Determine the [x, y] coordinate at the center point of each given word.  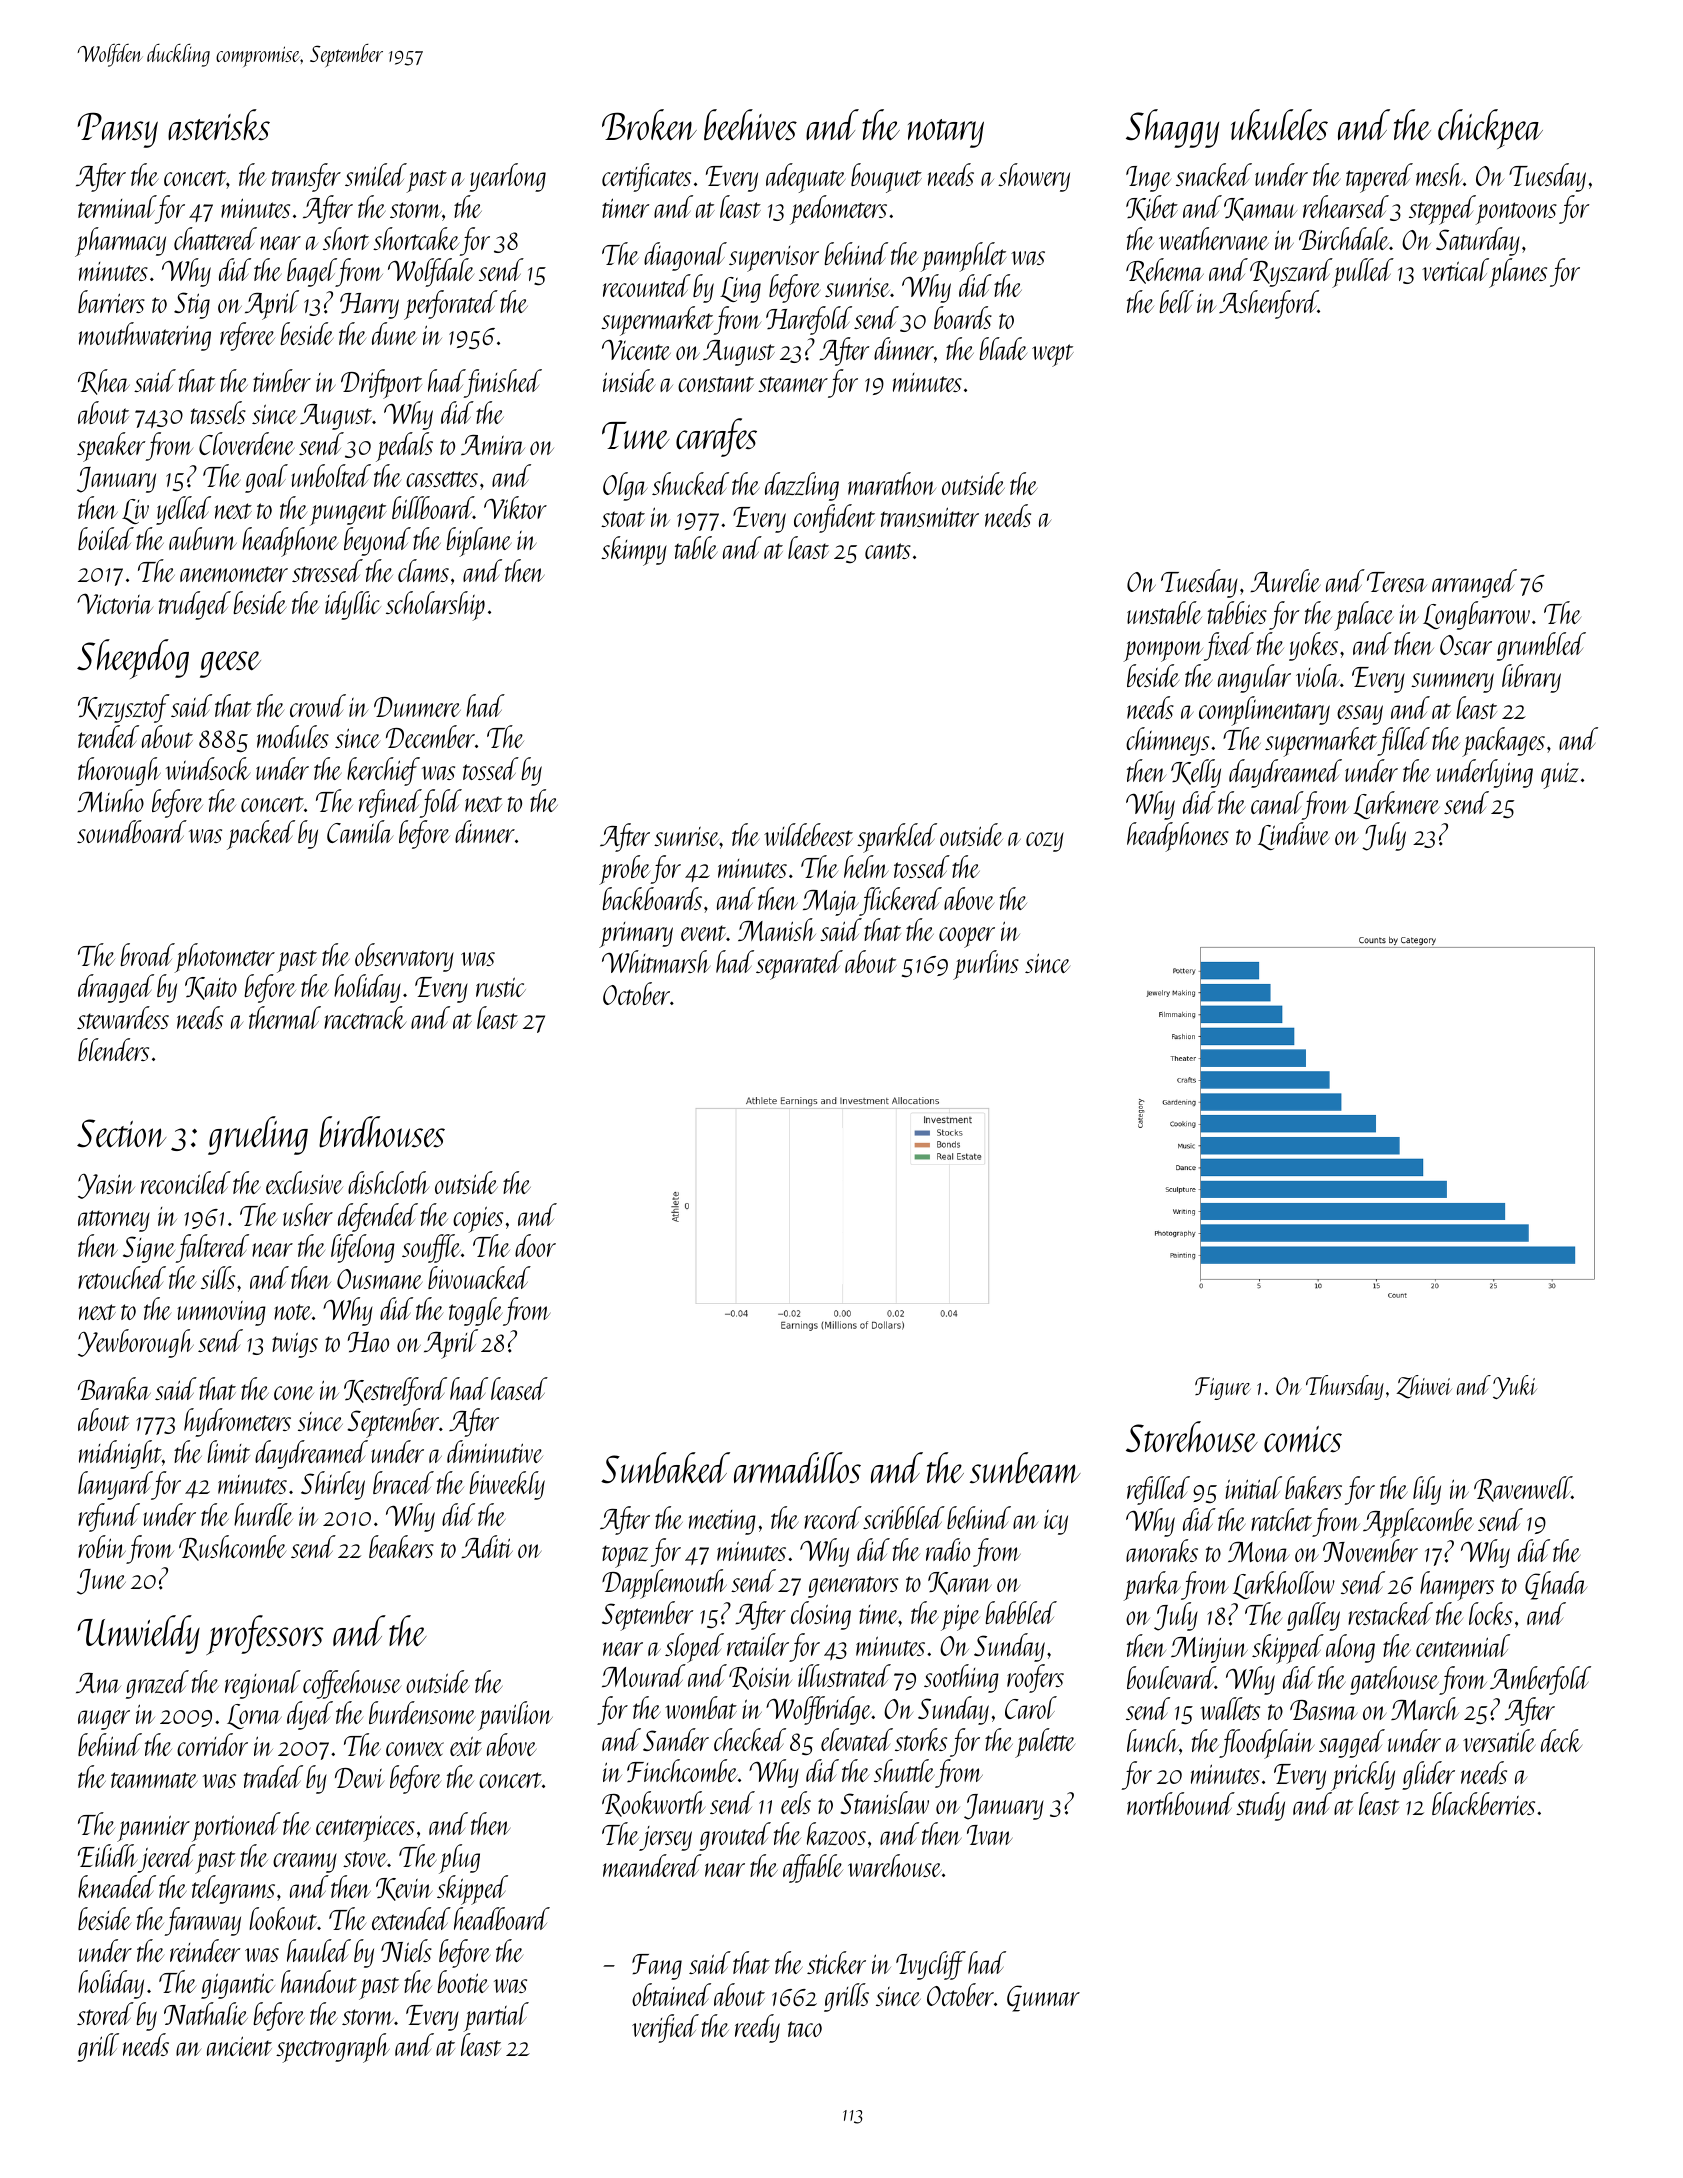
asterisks [219, 125]
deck [1561, 1740]
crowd [318, 705]
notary [946, 133]
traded [273, 1776]
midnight [120, 1454]
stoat [623, 519]
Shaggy [1172, 128]
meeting [722, 1522]
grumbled [1541, 646]
